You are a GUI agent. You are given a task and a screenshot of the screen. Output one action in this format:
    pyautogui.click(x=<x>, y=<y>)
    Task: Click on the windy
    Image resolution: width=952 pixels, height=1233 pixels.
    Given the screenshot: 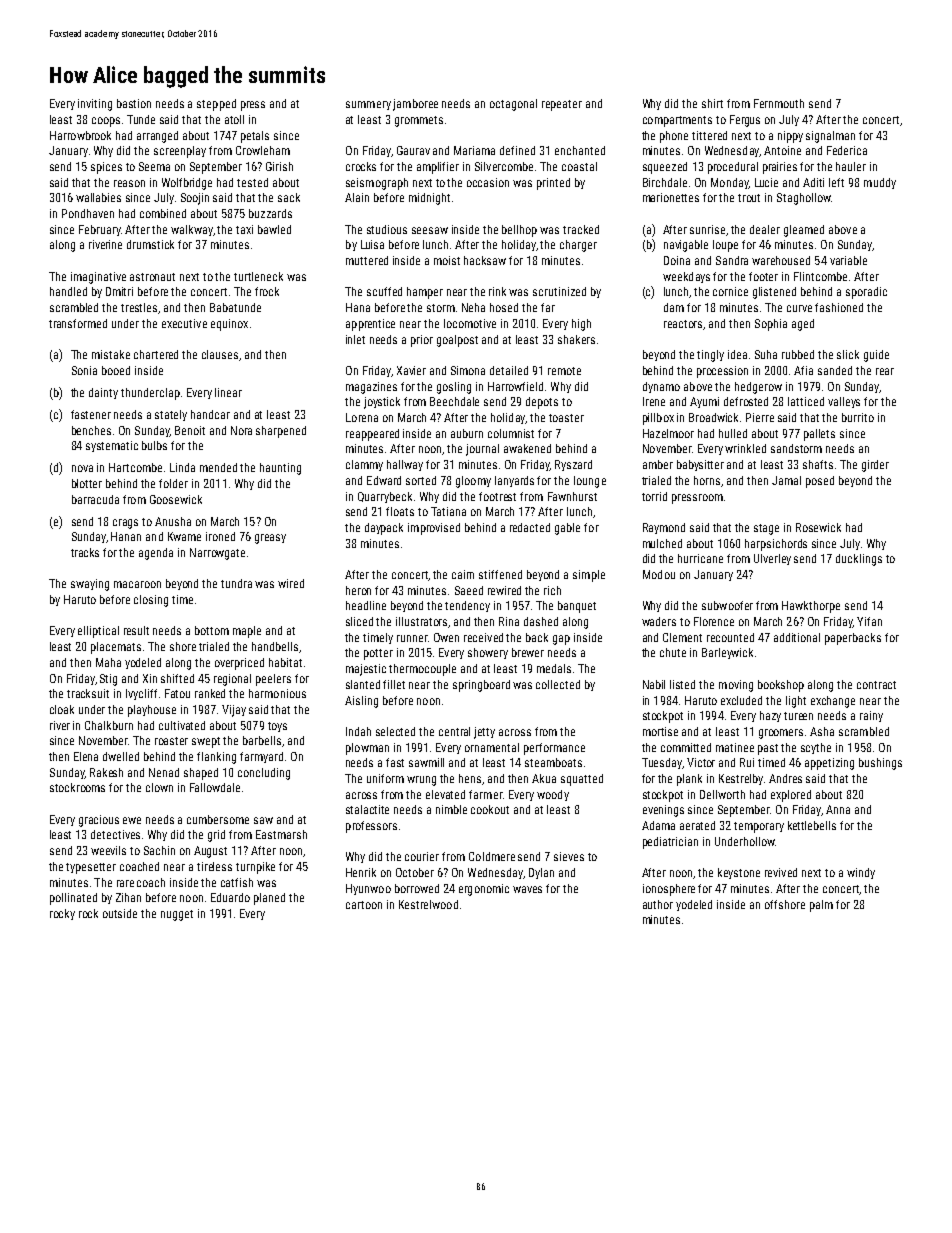 What is the action you would take?
    pyautogui.click(x=861, y=873)
